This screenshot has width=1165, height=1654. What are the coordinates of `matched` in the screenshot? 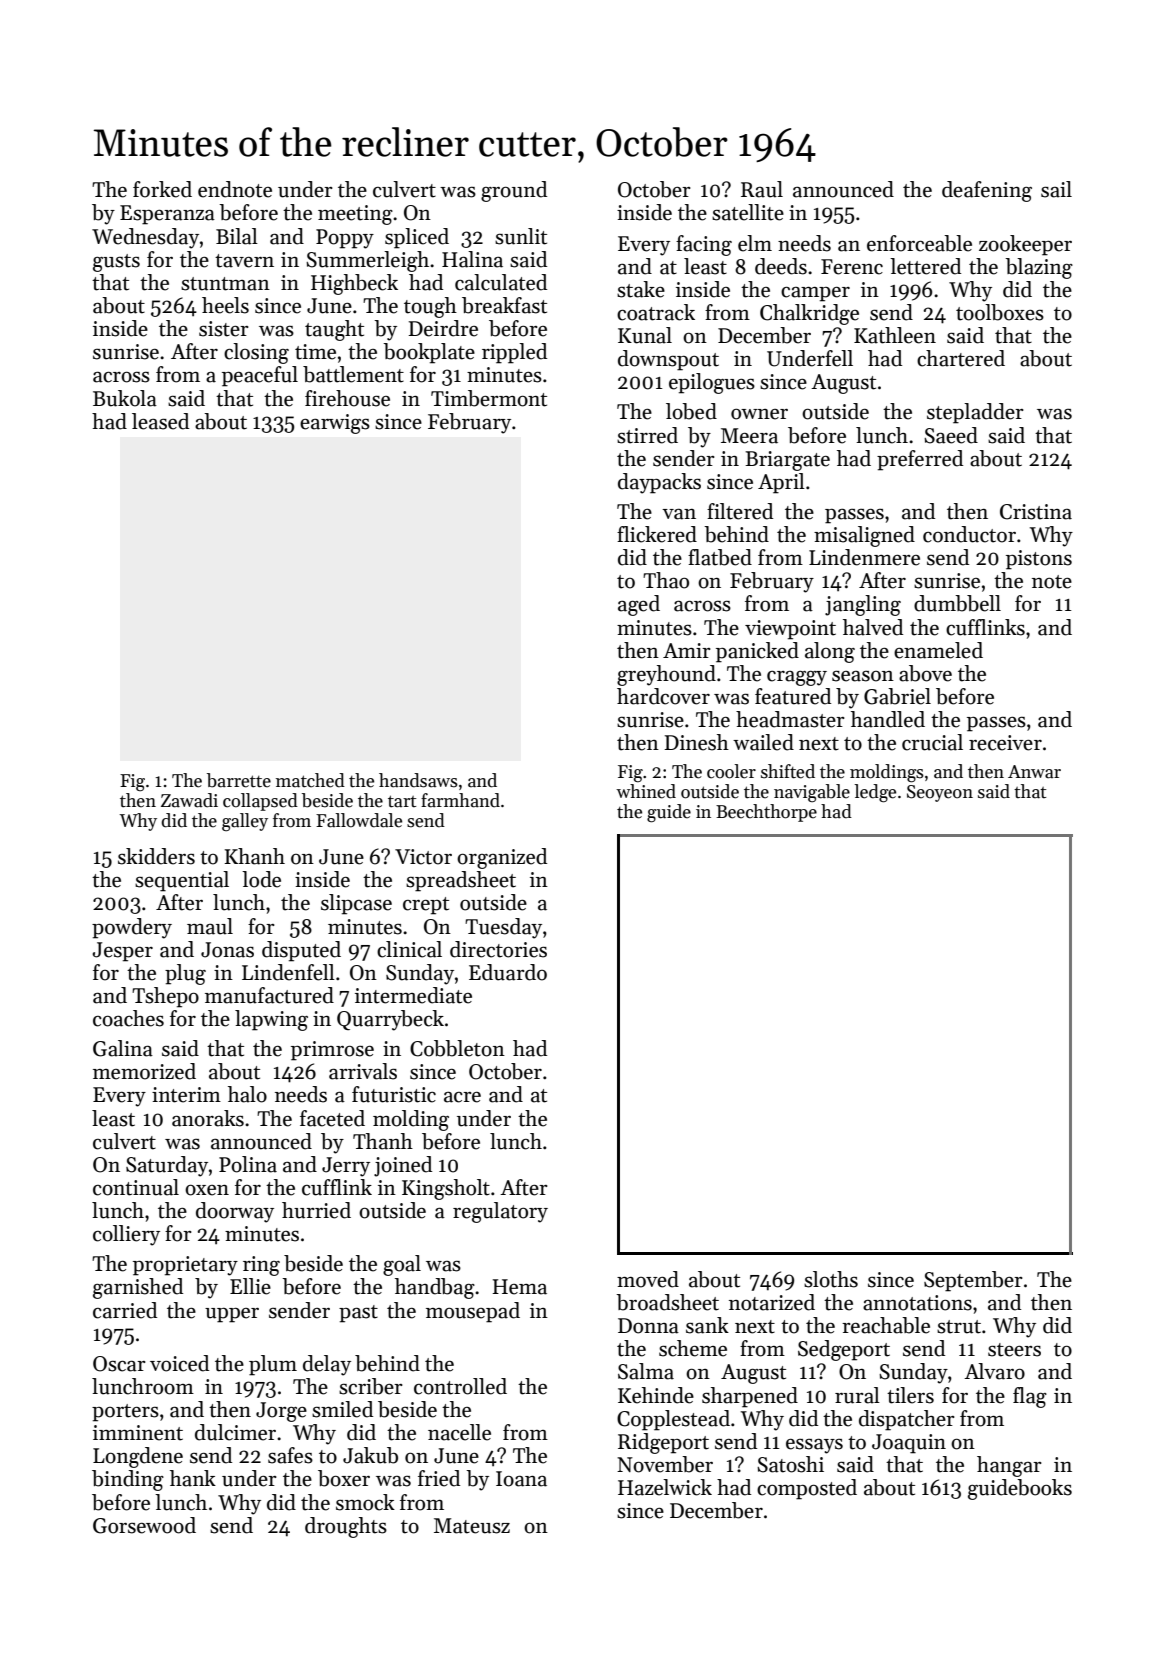 It's located at (310, 780).
